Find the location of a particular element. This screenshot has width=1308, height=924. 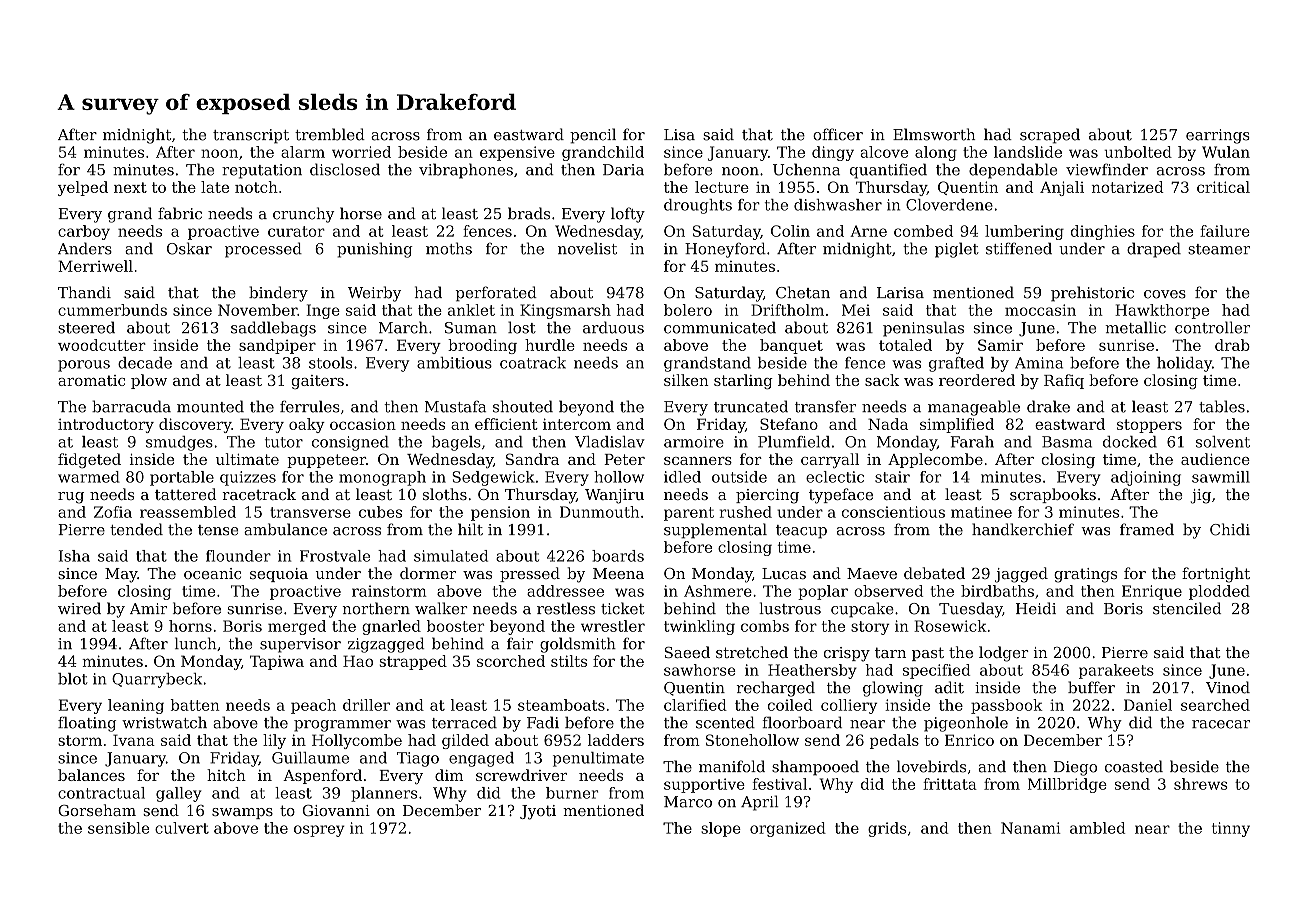

Ivana is located at coordinates (134, 740).
